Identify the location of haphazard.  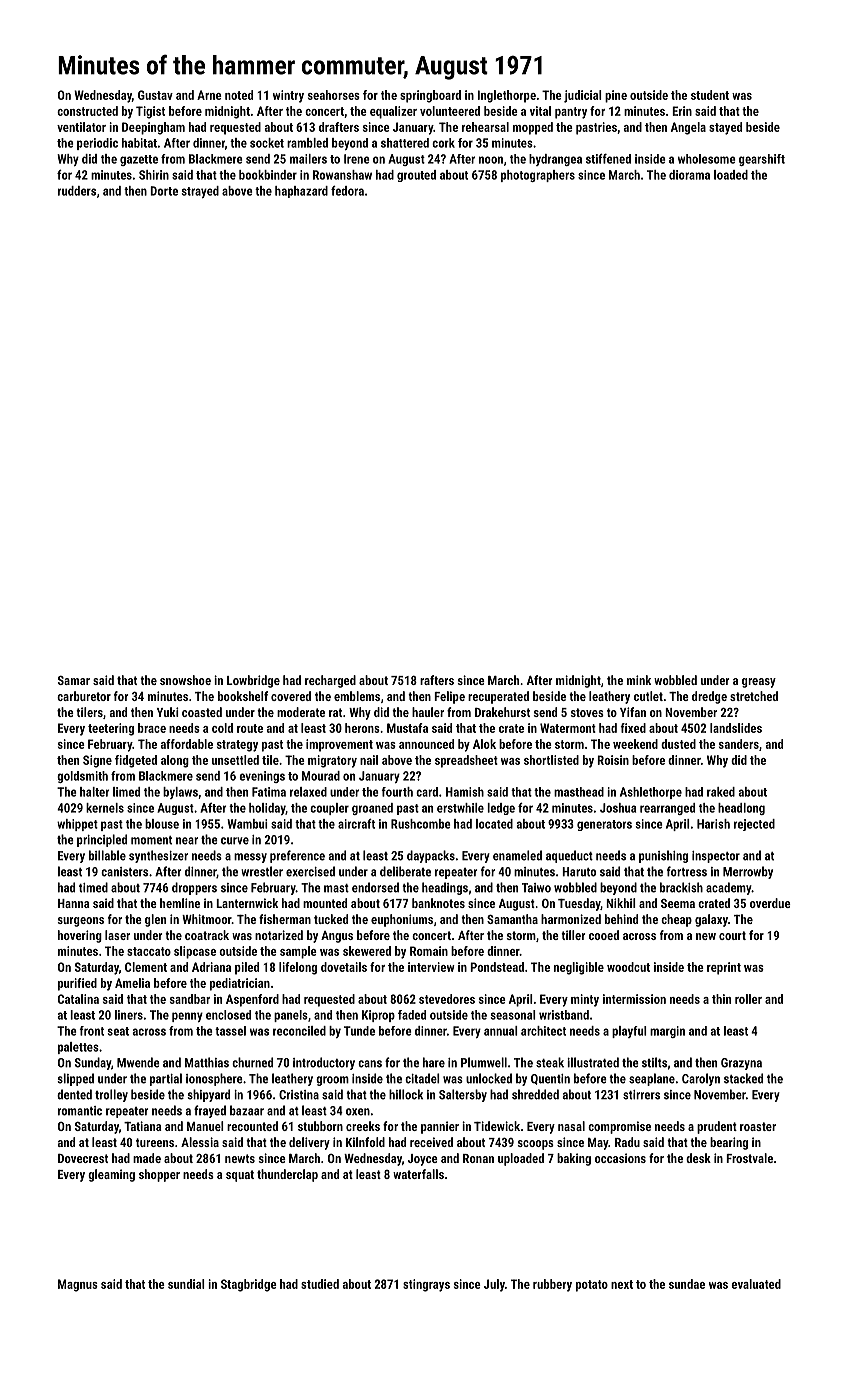
(301, 192).
